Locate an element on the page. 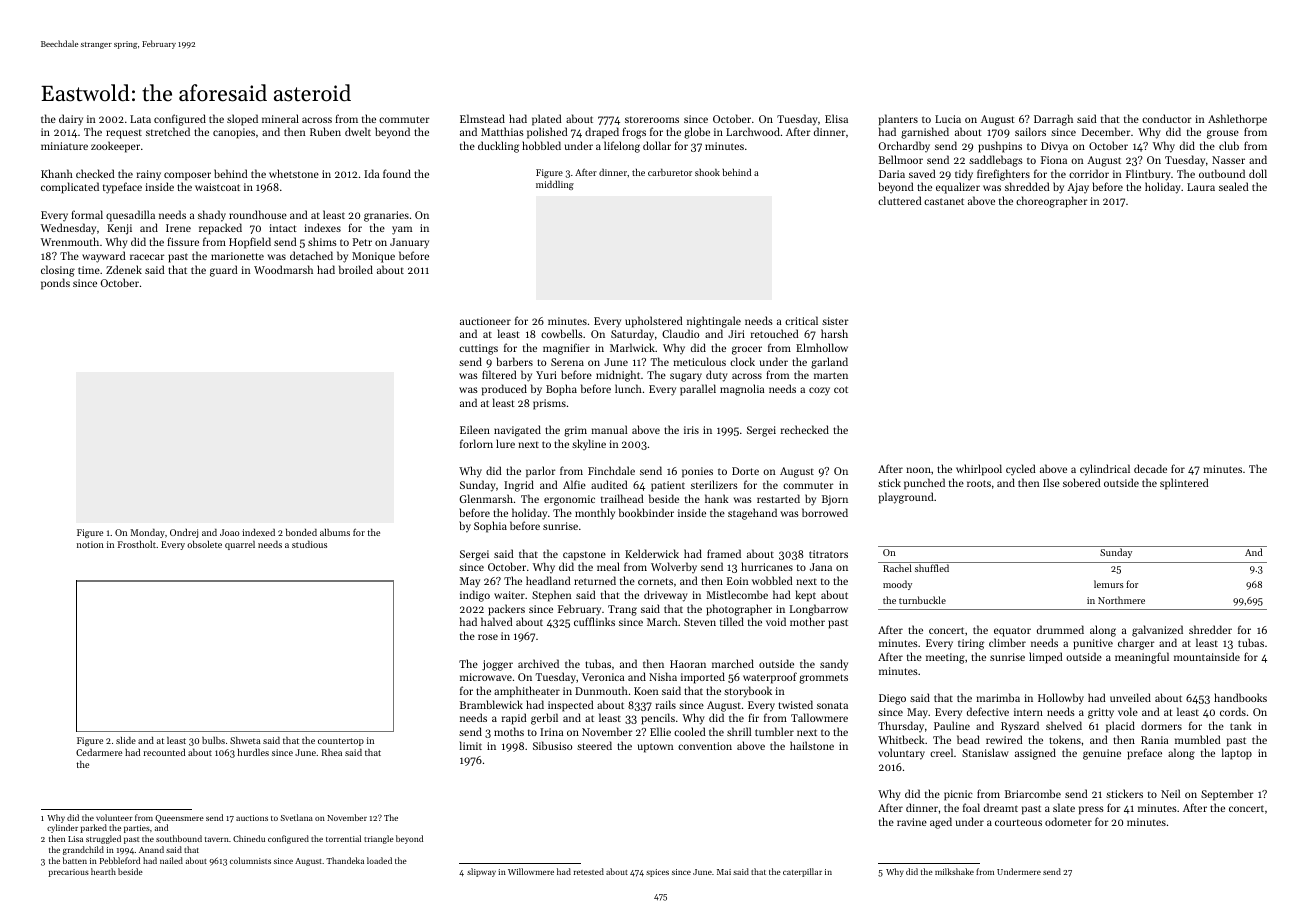  hearth is located at coordinates (103, 871).
